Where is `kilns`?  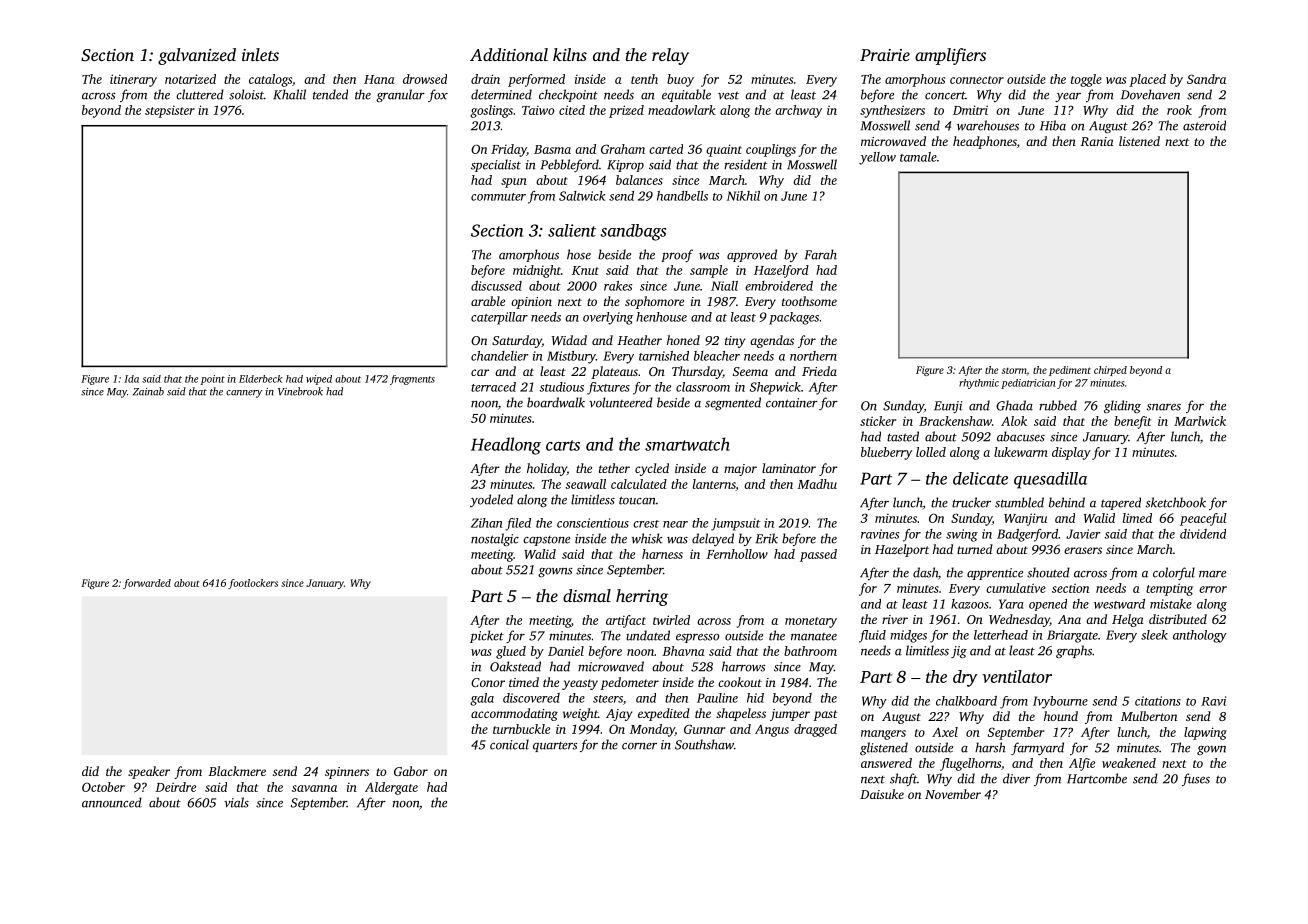
kilns is located at coordinates (570, 54).
